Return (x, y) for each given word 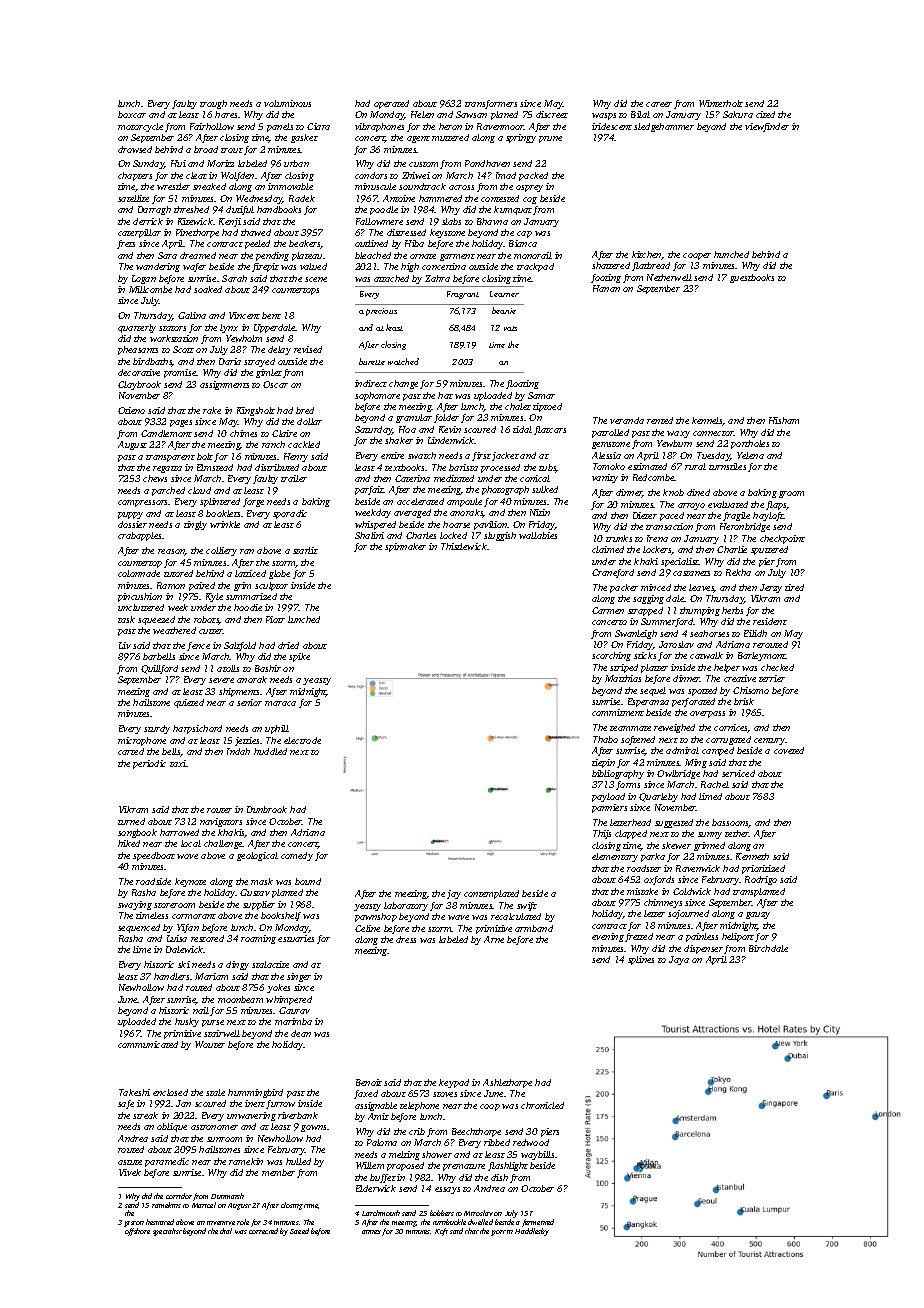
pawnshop (376, 917)
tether (737, 833)
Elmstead (215, 467)
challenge (223, 844)
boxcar (132, 114)
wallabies (538, 535)
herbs (732, 610)
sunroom (224, 1139)
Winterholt (721, 103)
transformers (491, 104)
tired (794, 587)
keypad (454, 1083)
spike (299, 657)
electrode (302, 740)
